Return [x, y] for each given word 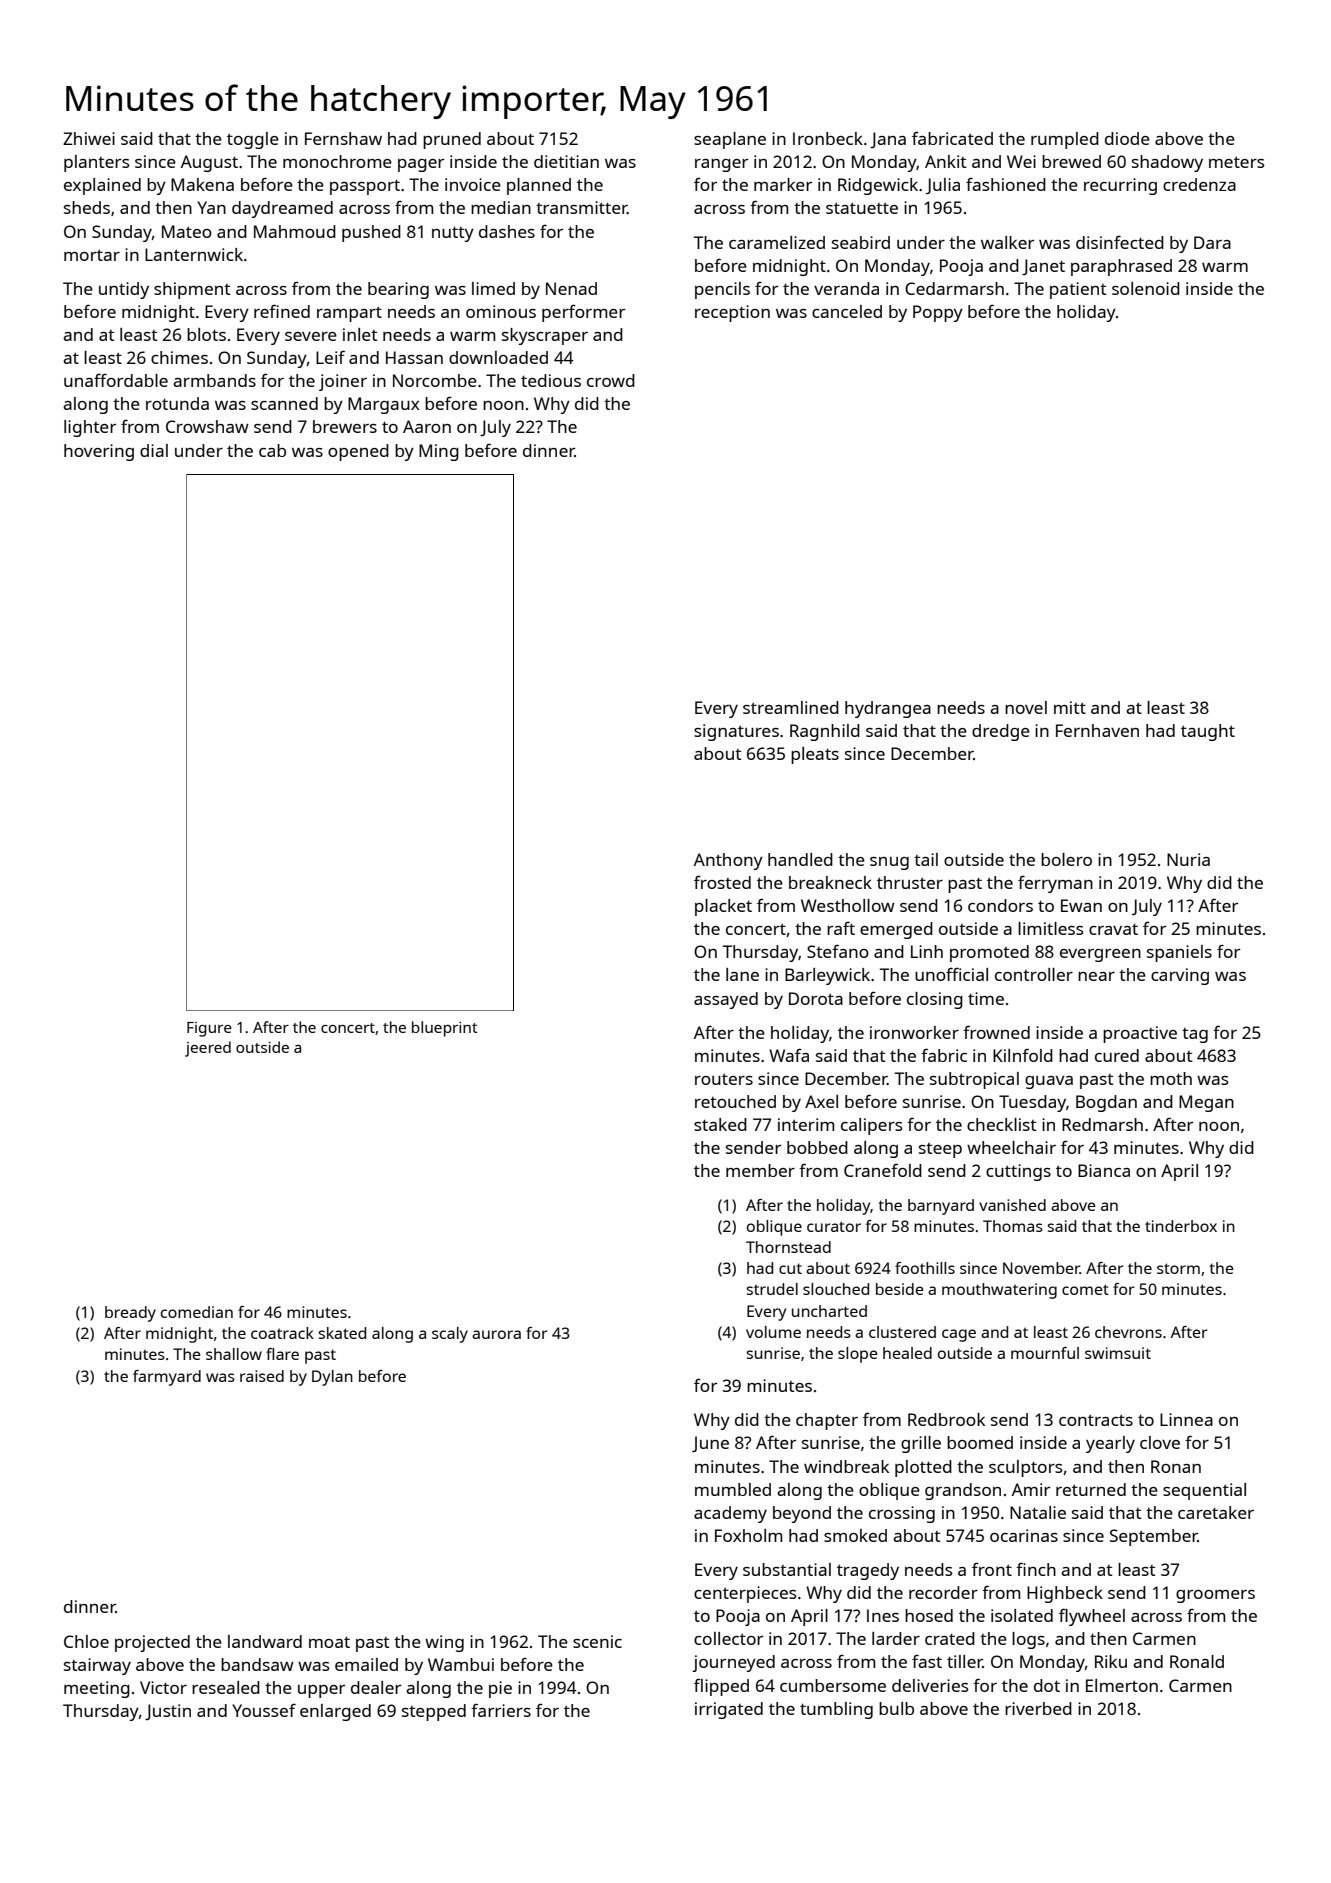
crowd [611, 380]
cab [272, 450]
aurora [496, 1334]
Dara [1212, 242]
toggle [253, 140]
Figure [209, 1029]
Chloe [86, 1641]
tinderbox [1181, 1226]
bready [130, 1314]
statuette [862, 208]
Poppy [938, 313]
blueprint [445, 1029]
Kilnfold [1023, 1055]
